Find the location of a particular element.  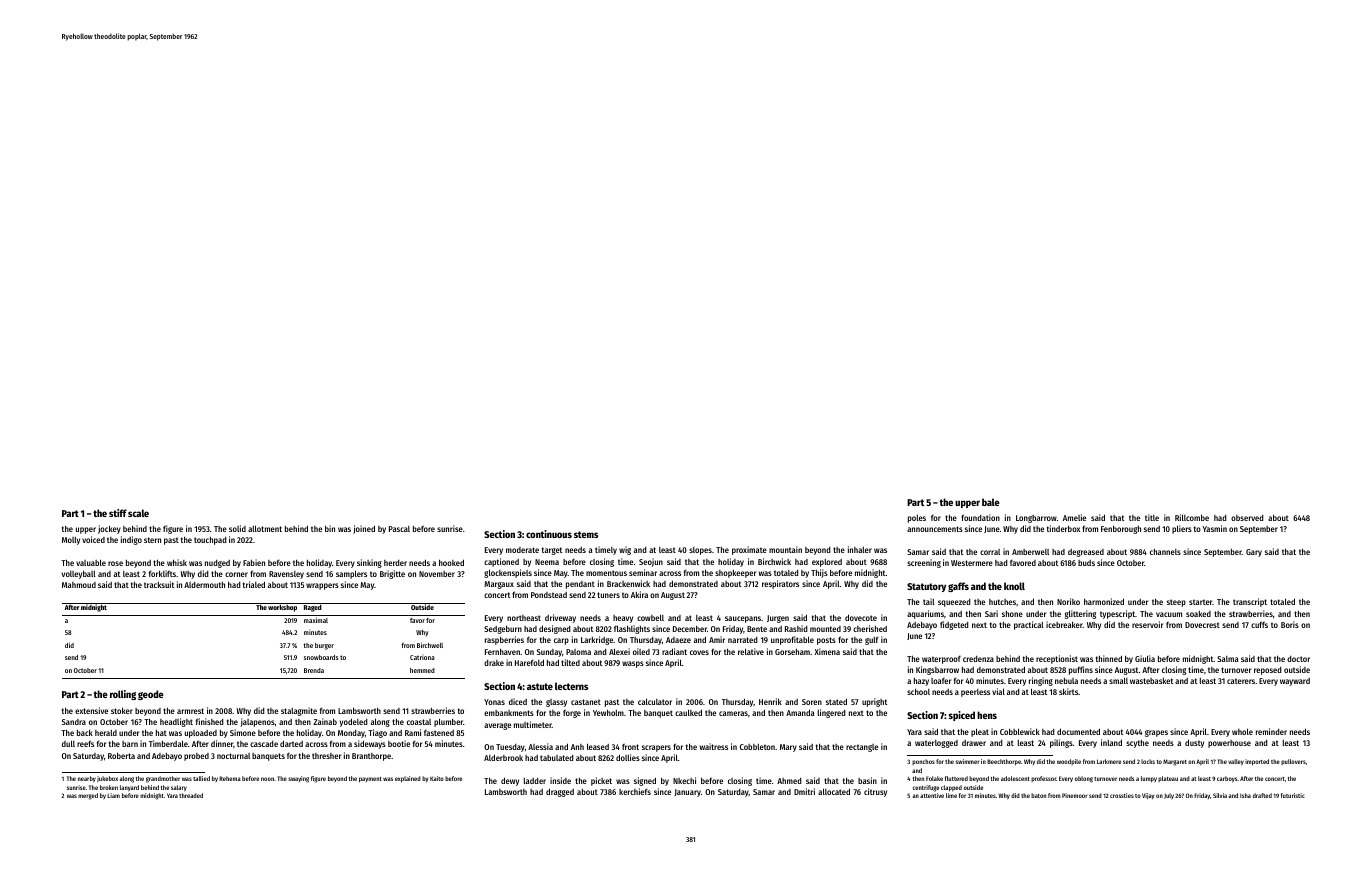

announcements is located at coordinates (935, 529).
